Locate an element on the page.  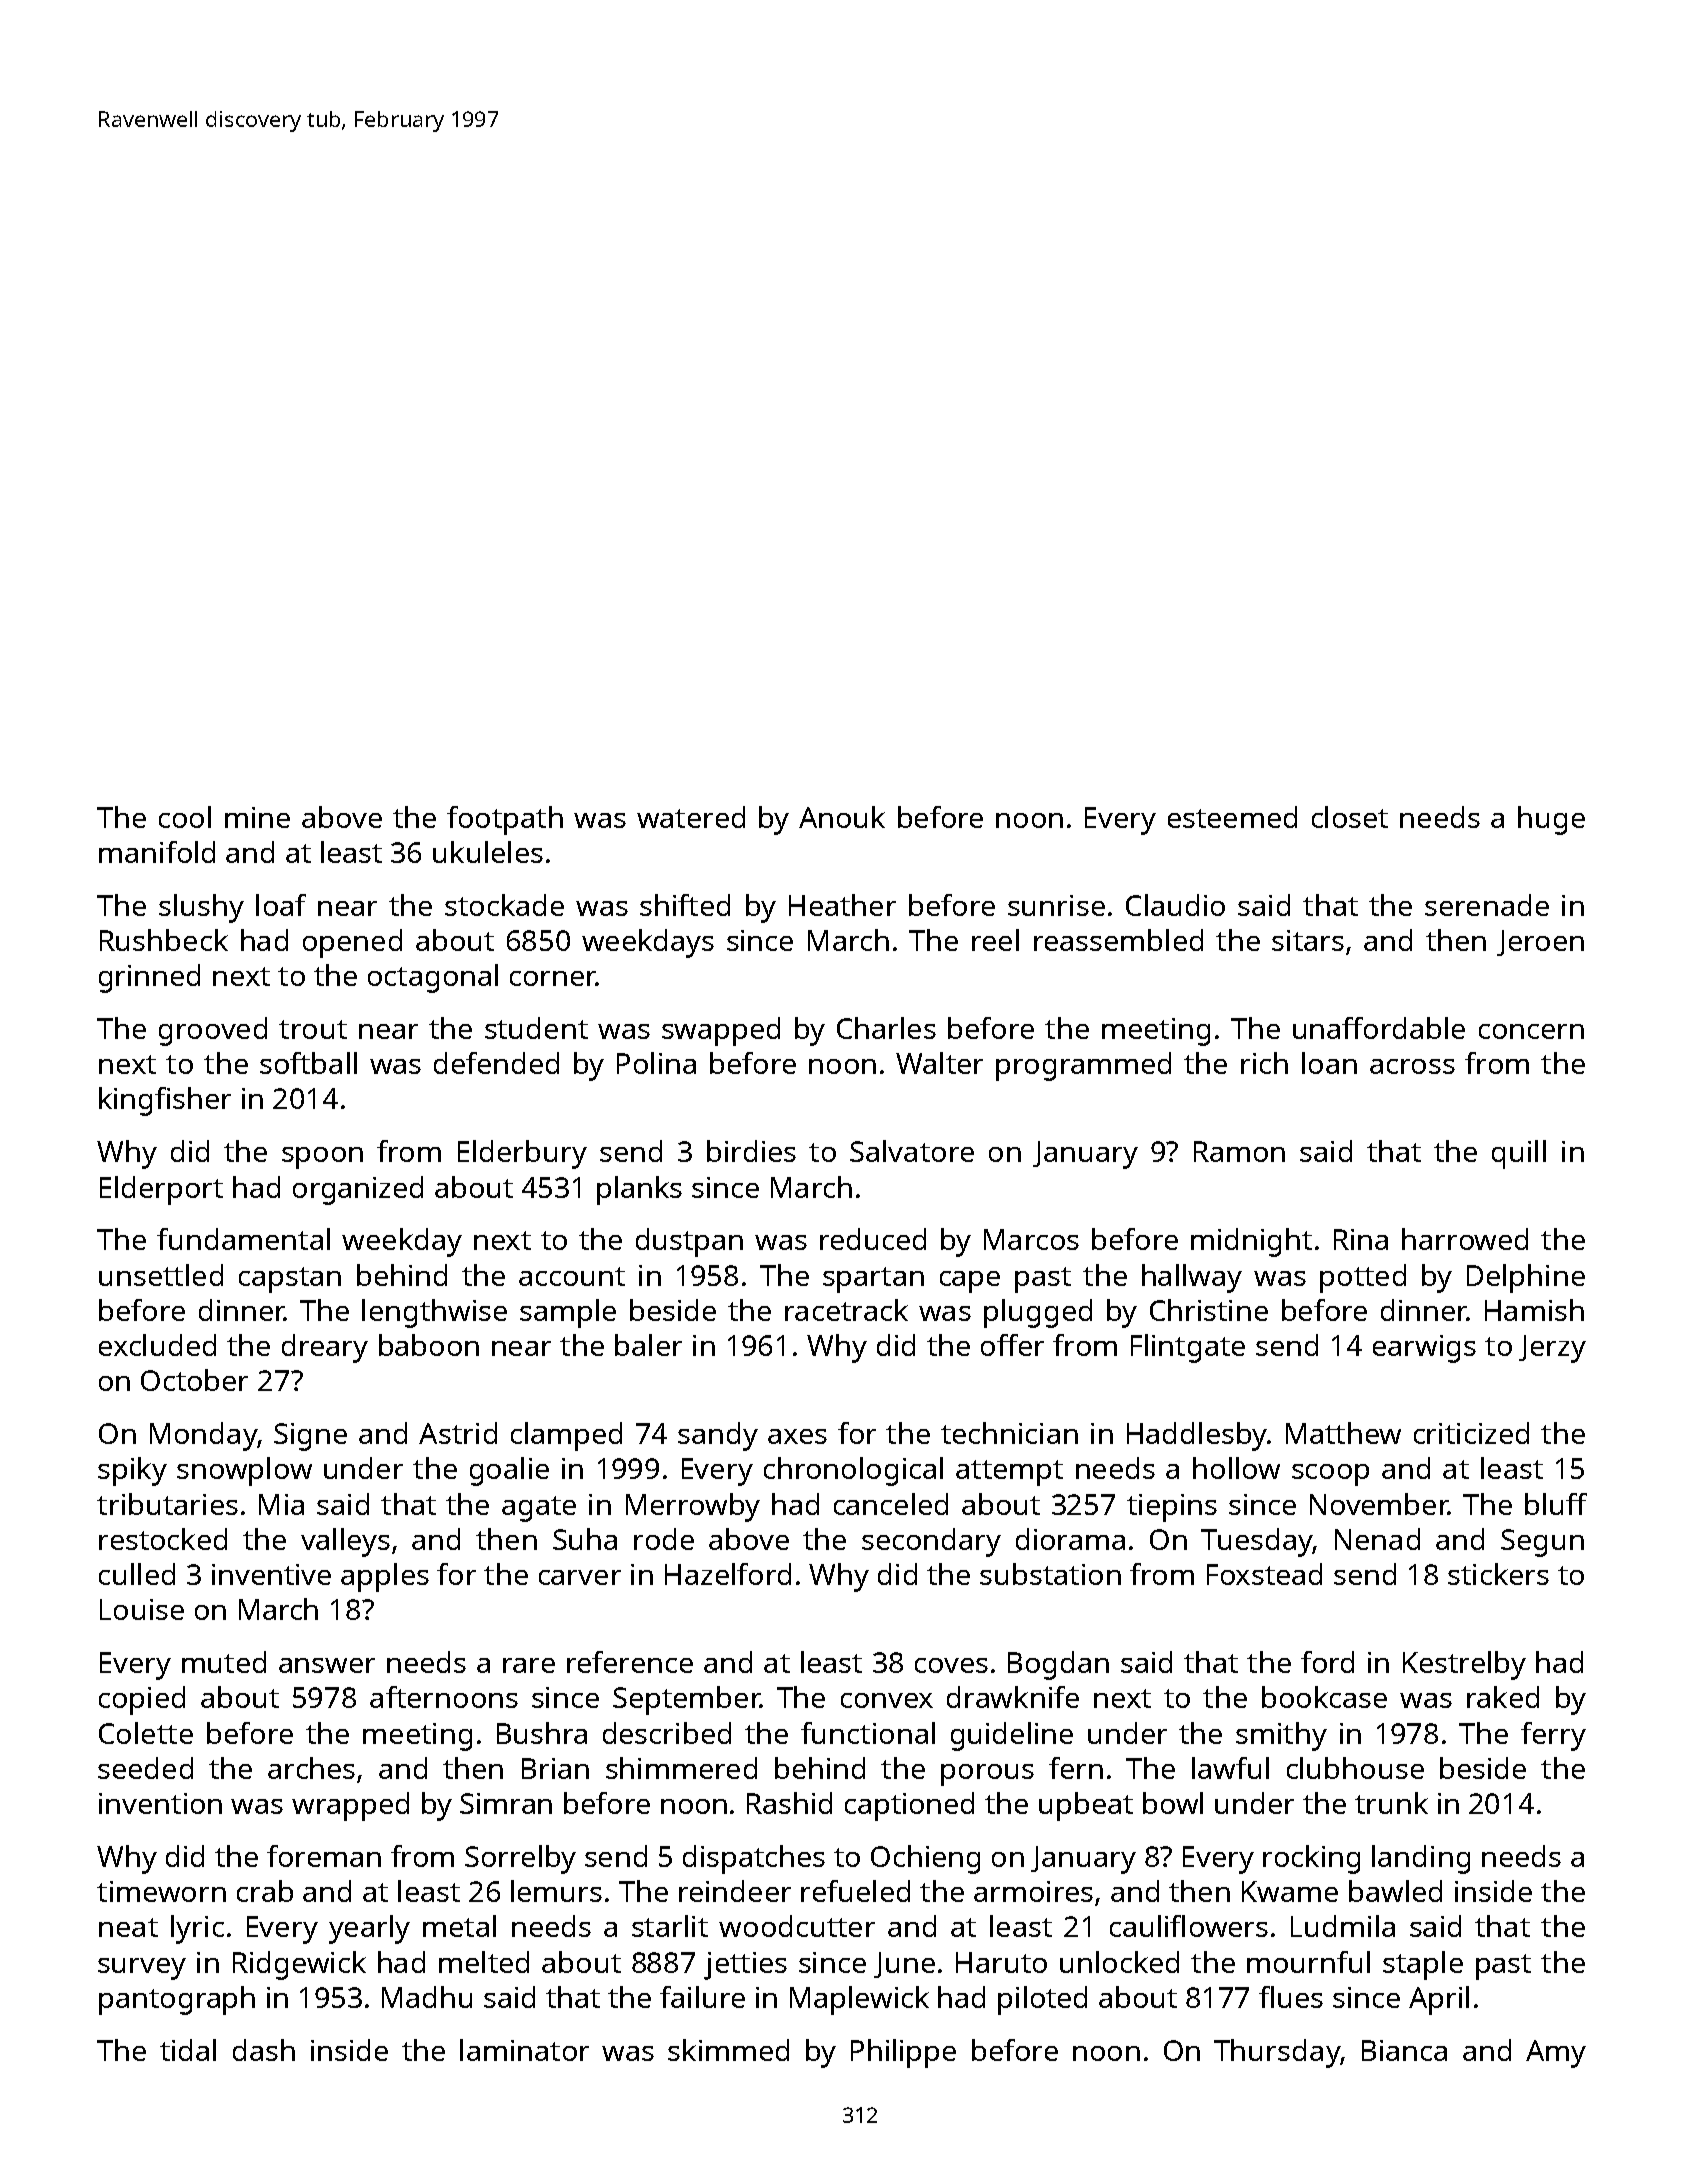
fundamental is located at coordinates (243, 1239).
